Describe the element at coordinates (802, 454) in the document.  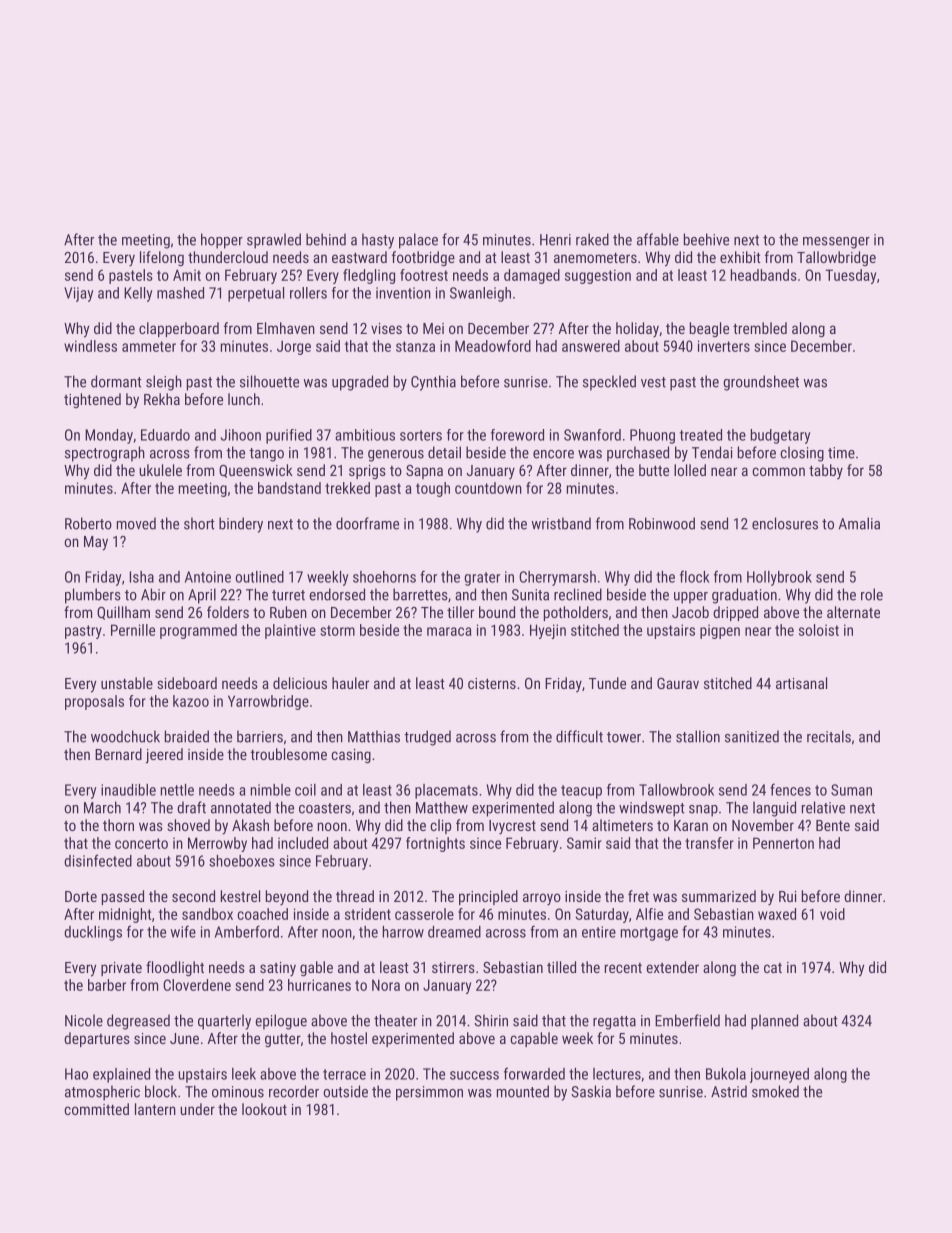
I see `closing` at that location.
